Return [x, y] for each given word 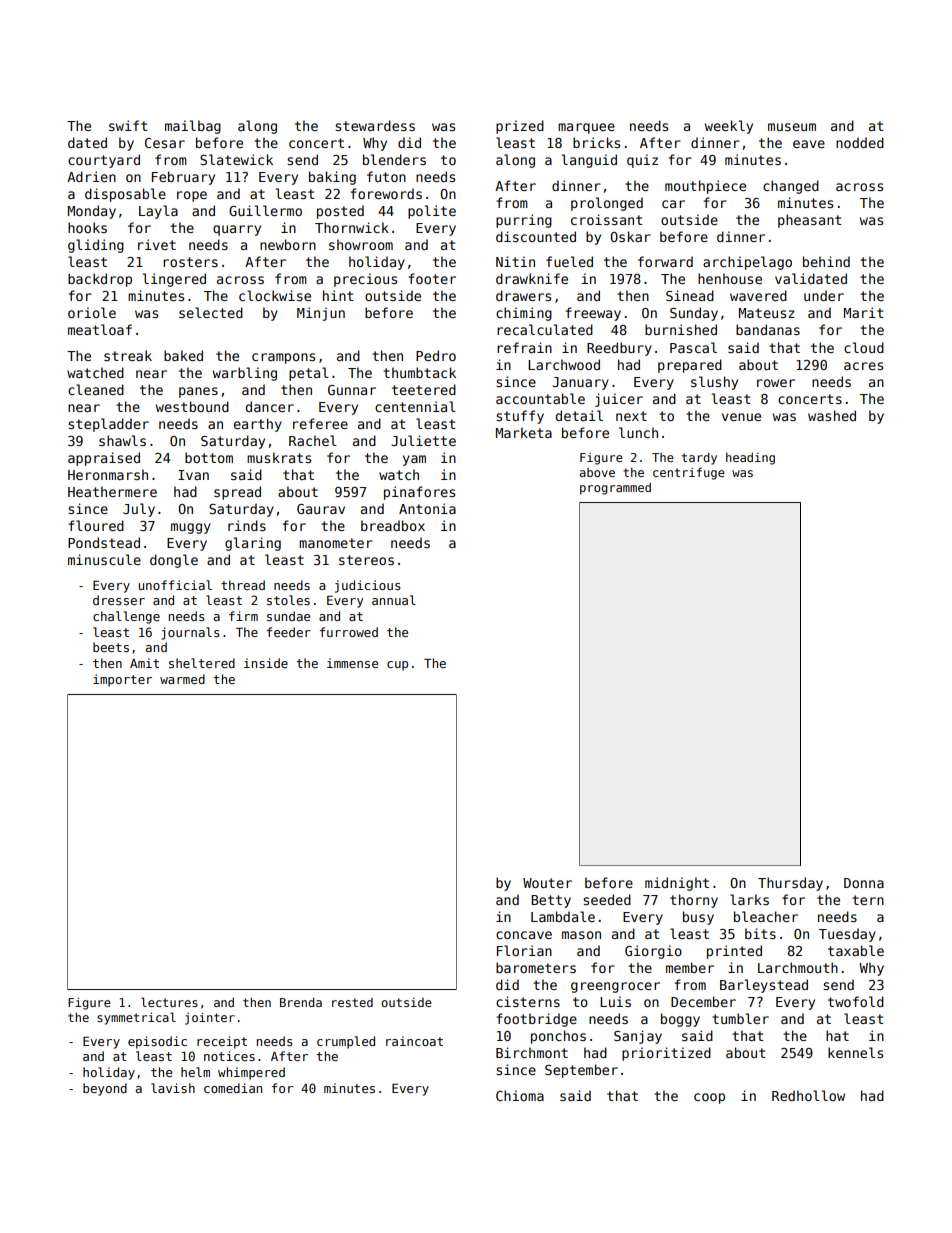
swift [128, 125]
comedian [233, 1088]
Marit [864, 312]
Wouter [547, 883]
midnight [677, 884]
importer [122, 680]
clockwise [275, 295]
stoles [288, 600]
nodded [860, 142]
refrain [524, 347]
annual [394, 600]
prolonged [607, 204]
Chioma [520, 1095]
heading [750, 459]
